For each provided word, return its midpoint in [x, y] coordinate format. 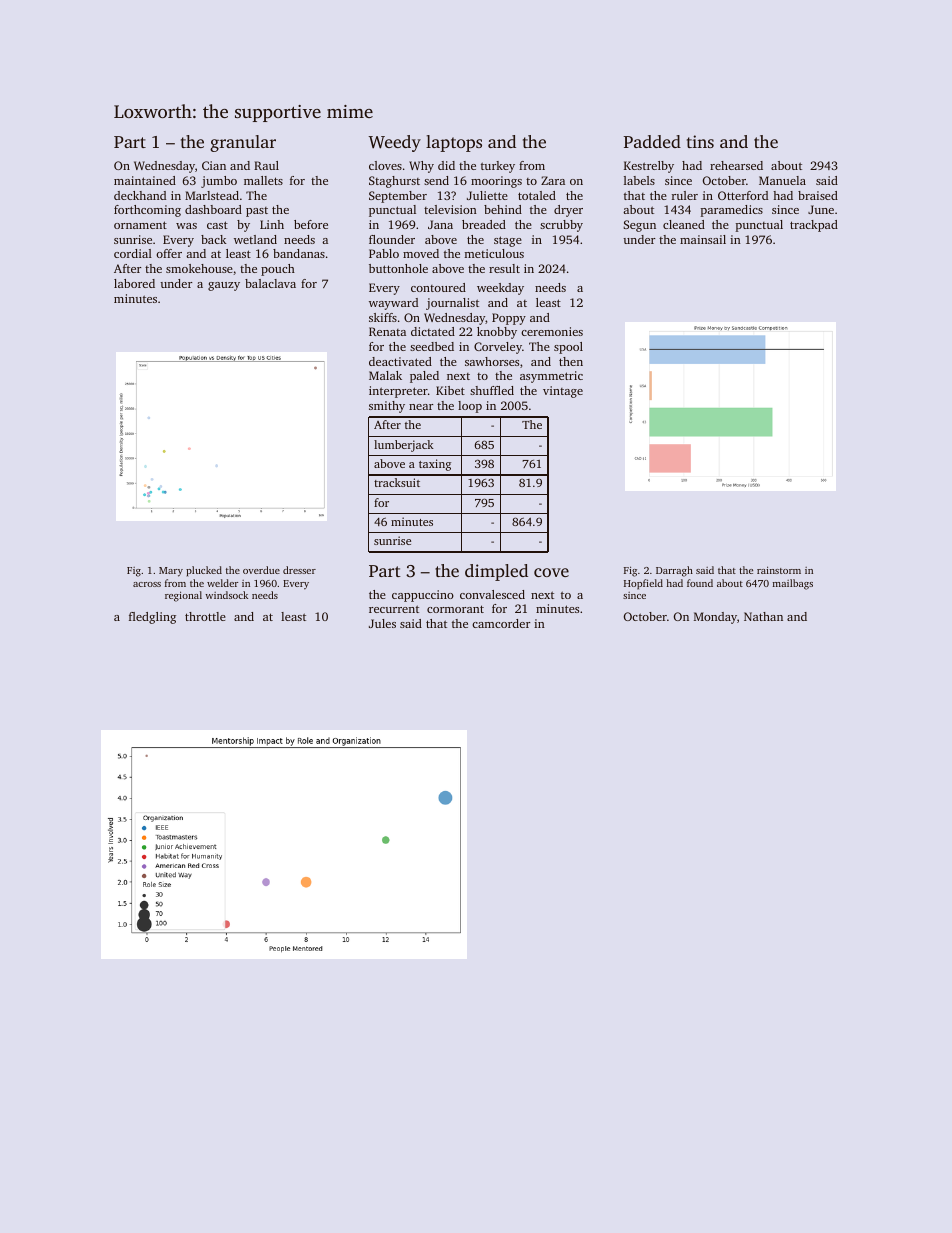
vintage [563, 392]
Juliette [487, 195]
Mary [171, 572]
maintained [145, 180]
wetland [255, 239]
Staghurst [394, 182]
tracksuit [397, 482]
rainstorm [779, 570]
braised [818, 195]
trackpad [814, 226]
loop [470, 407]
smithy [387, 407]
